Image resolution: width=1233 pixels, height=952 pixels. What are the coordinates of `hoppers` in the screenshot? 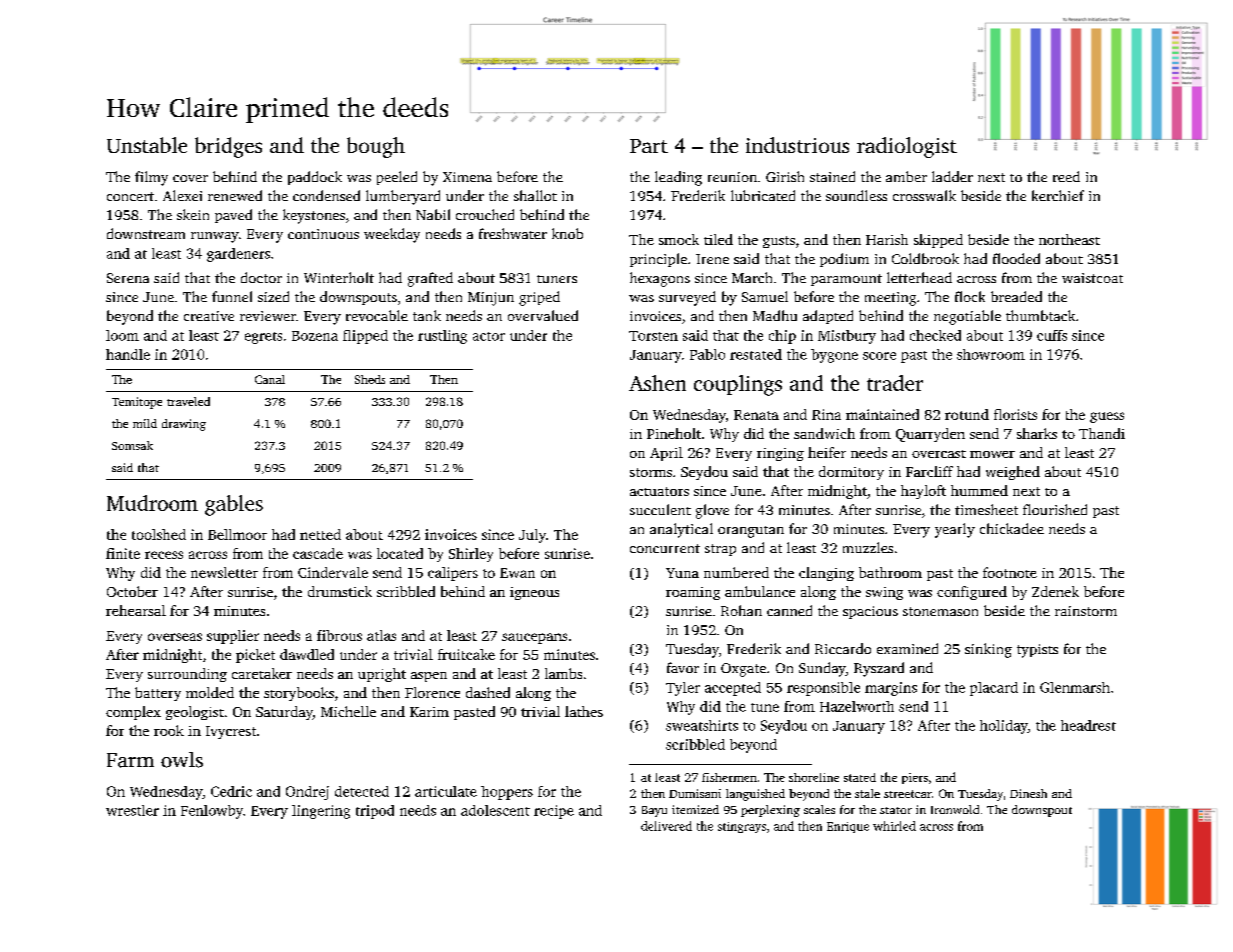 It's located at (507, 793).
